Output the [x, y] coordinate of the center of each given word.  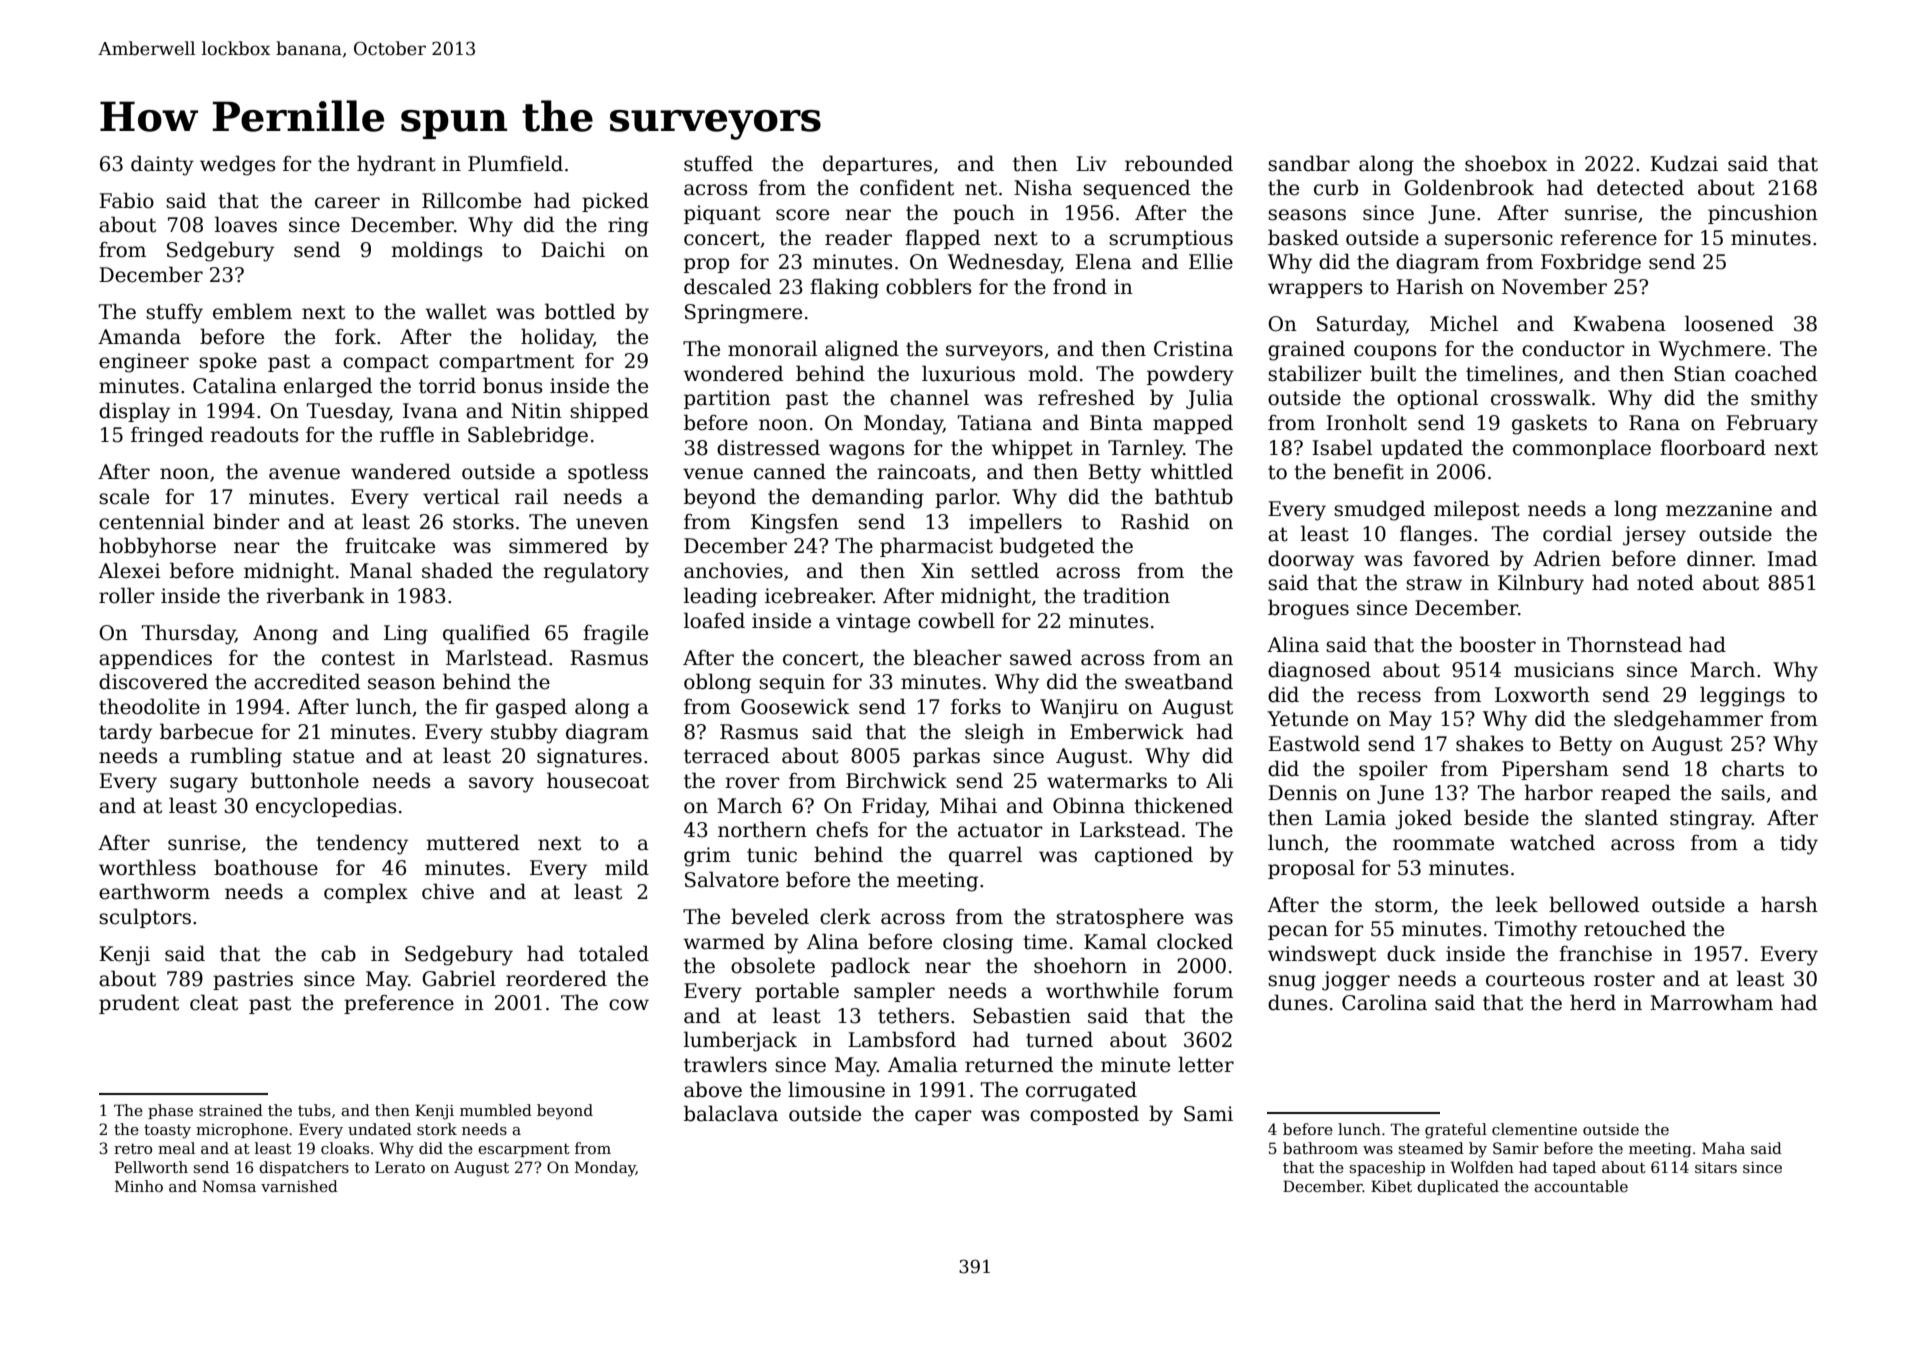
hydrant [396, 165]
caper [943, 1117]
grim [707, 857]
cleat [214, 1002]
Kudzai [1684, 163]
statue [323, 756]
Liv [1091, 163]
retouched [1635, 928]
